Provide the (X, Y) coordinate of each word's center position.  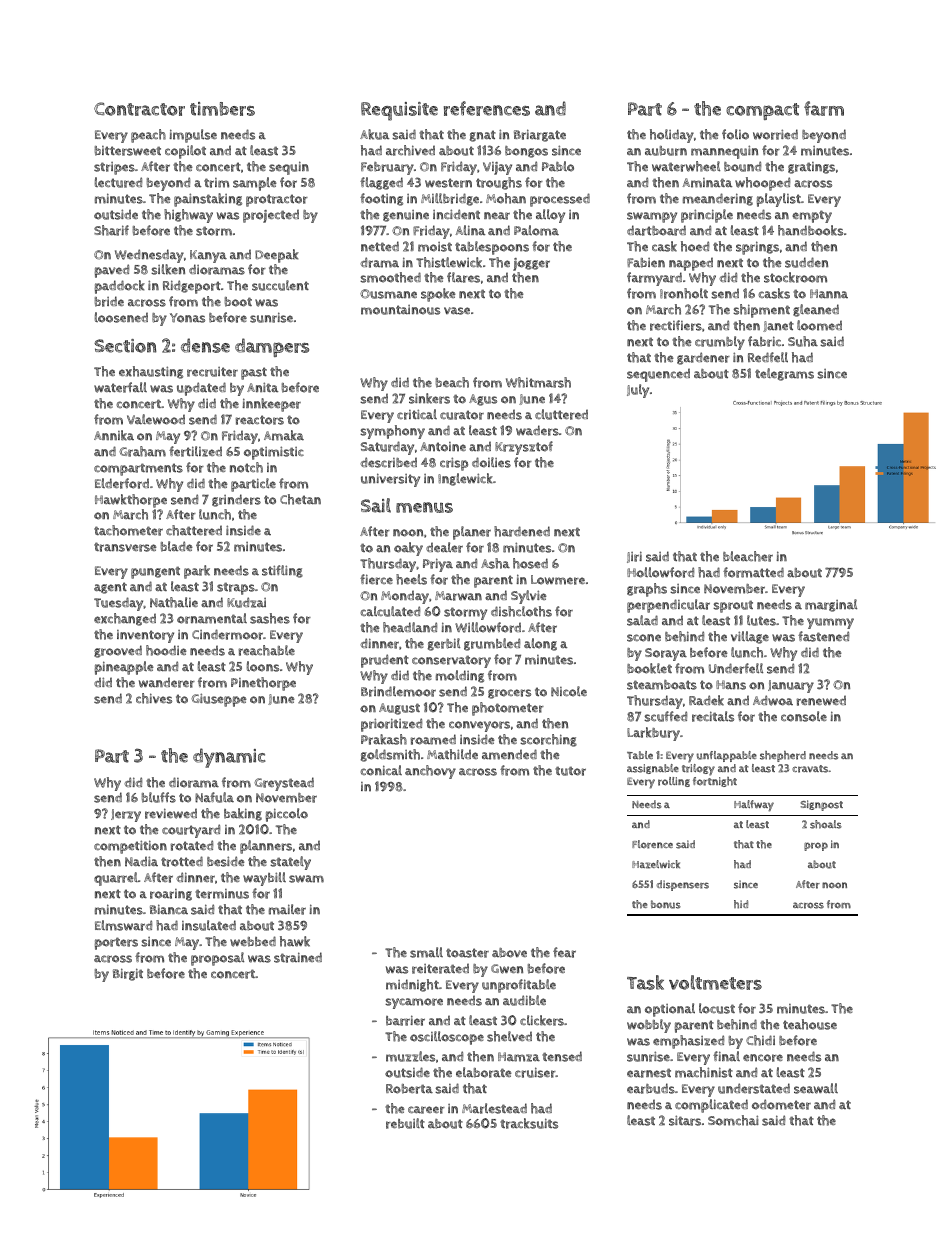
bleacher (748, 556)
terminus (222, 894)
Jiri (634, 557)
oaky (408, 549)
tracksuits (529, 1123)
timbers (222, 109)
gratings (811, 168)
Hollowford (660, 572)
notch (246, 467)
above (509, 953)
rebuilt (405, 1123)
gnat (483, 136)
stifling (282, 571)
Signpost (822, 805)
